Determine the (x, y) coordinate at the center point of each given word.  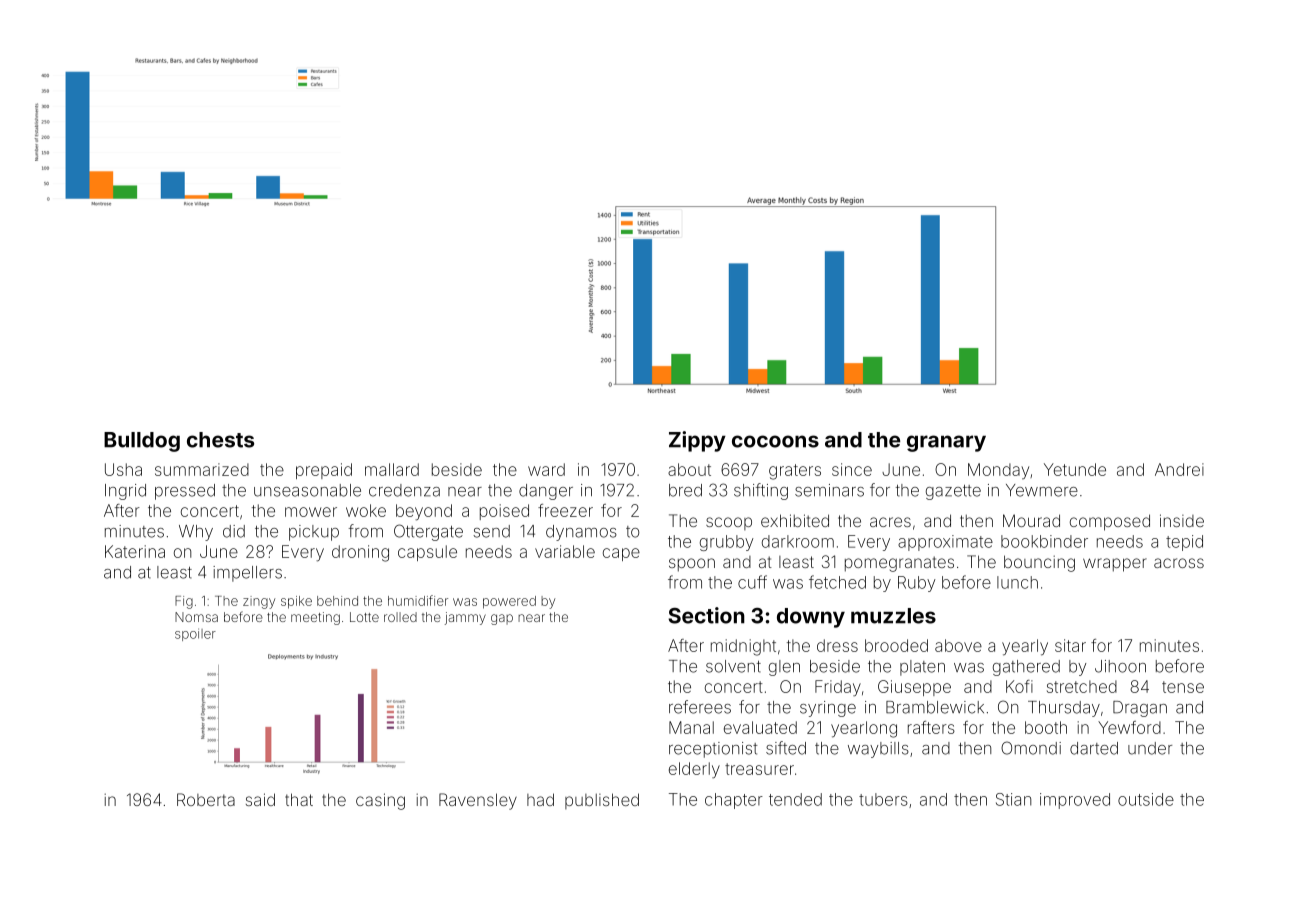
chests (220, 440)
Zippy (697, 441)
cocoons (775, 441)
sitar (1070, 645)
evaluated (760, 727)
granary (946, 443)
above (958, 645)
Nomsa (196, 617)
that (299, 799)
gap (502, 619)
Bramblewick (935, 707)
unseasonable (307, 490)
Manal (691, 727)
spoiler (195, 634)
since (852, 469)
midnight (743, 647)
